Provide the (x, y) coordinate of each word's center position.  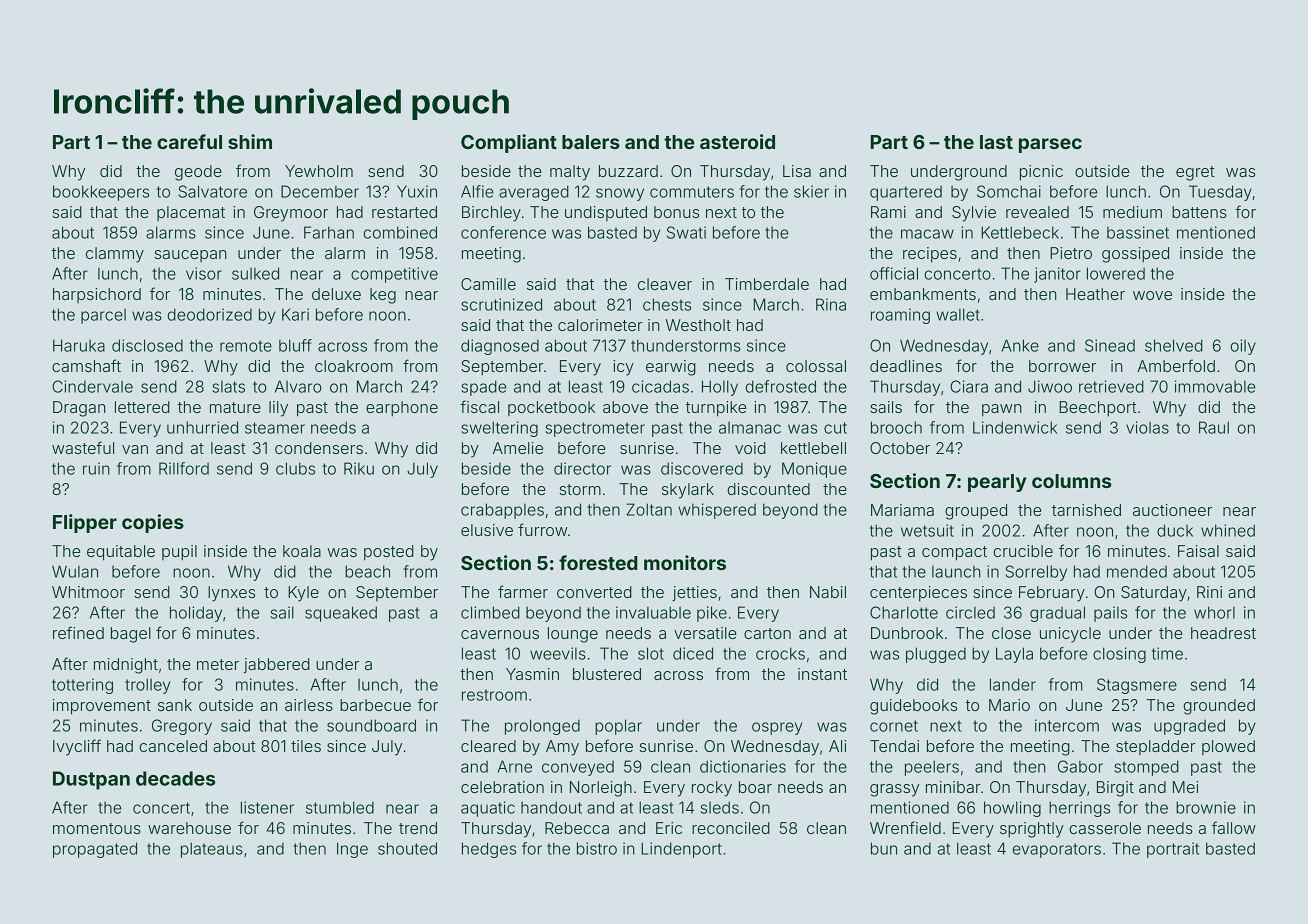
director (582, 468)
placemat (191, 213)
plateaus (212, 850)
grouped (976, 512)
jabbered (277, 666)
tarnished (1086, 510)
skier (811, 191)
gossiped (1135, 255)
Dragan (79, 409)
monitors (685, 562)
